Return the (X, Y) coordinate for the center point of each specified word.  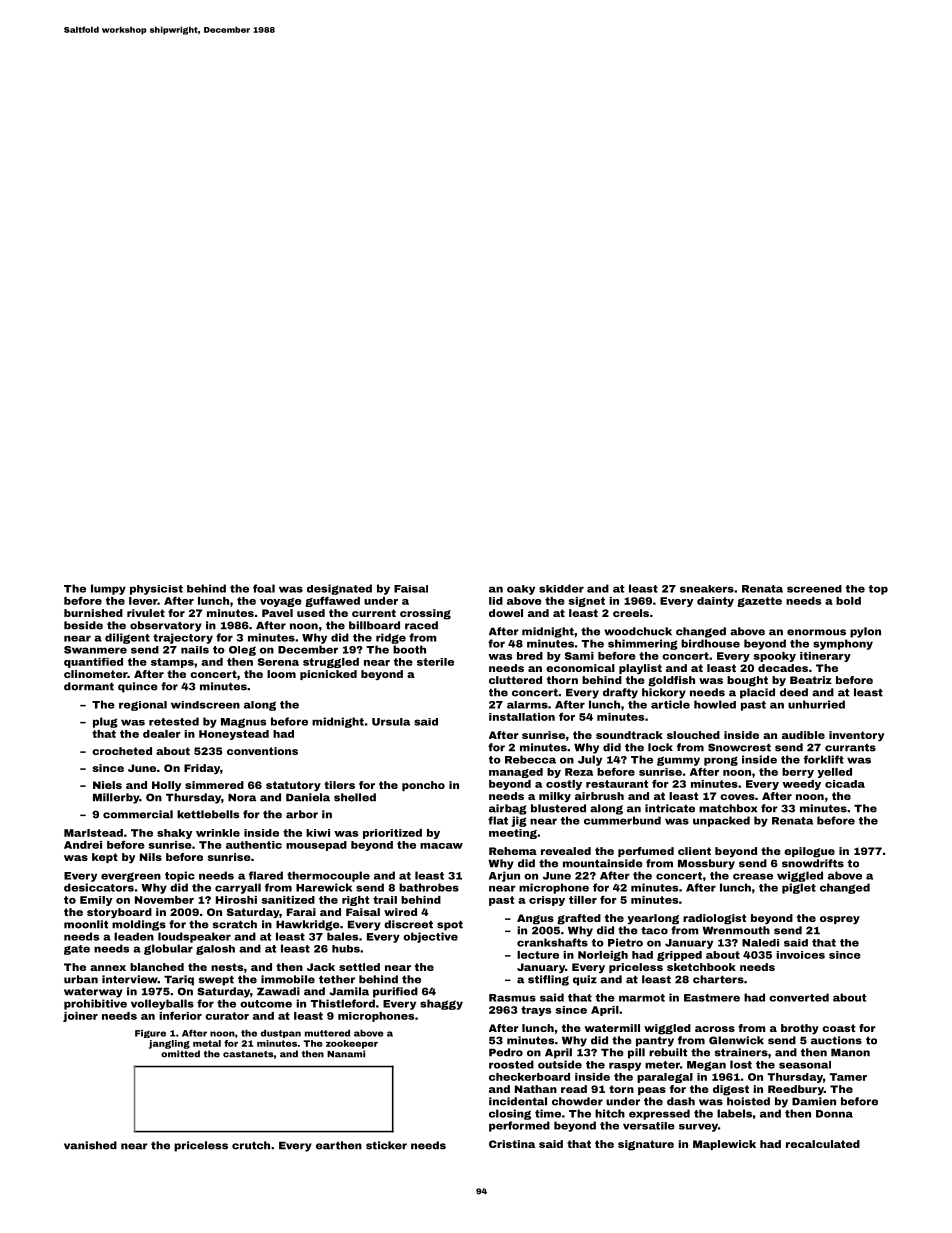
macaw (441, 846)
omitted (180, 1054)
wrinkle (218, 833)
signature (646, 1145)
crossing (425, 614)
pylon (865, 632)
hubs (346, 949)
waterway (93, 992)
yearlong (653, 919)
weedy (801, 785)
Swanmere (95, 650)
